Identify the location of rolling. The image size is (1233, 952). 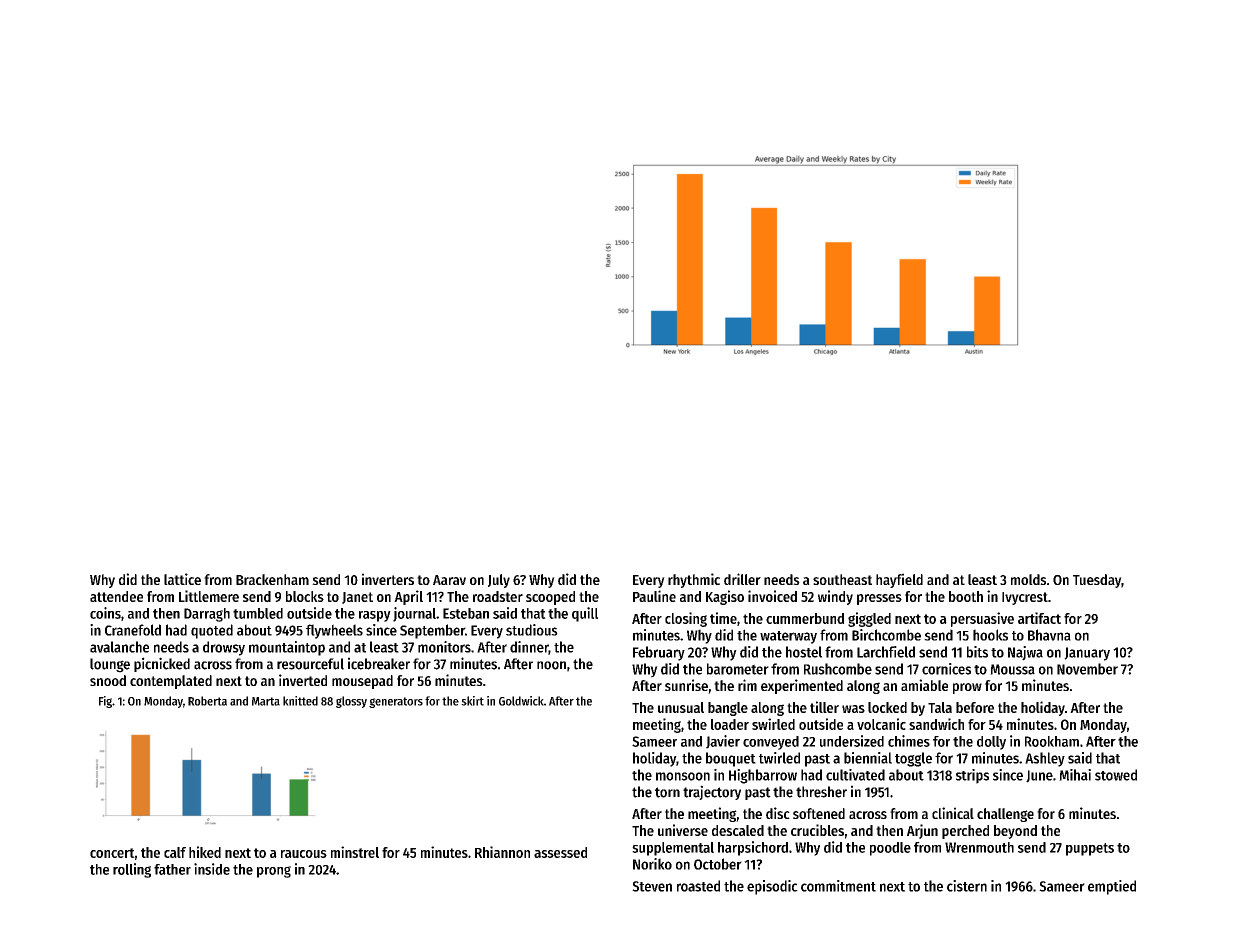
(132, 870).
